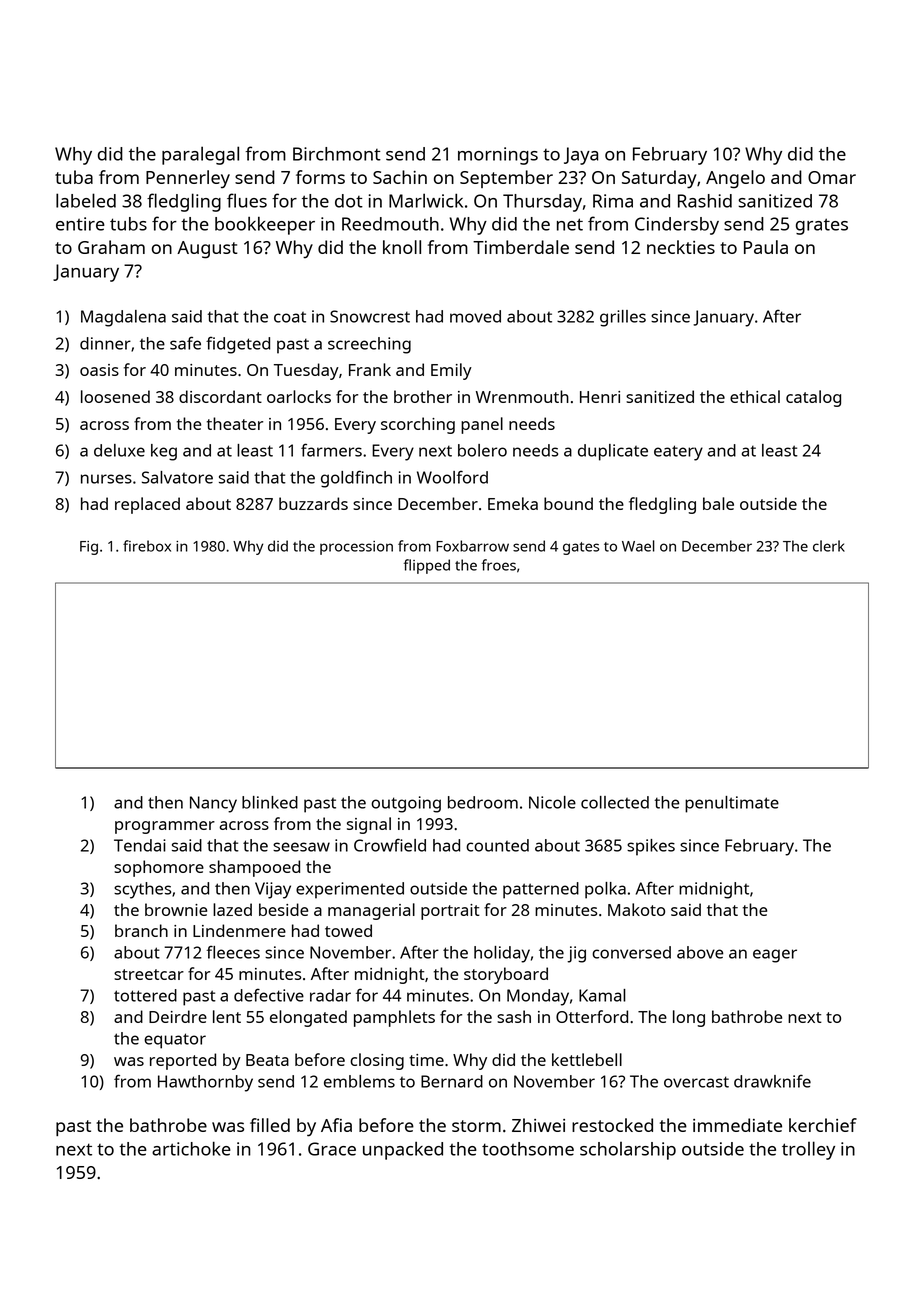  What do you see at coordinates (370, 316) in the image?
I see `Snowcrest` at bounding box center [370, 316].
